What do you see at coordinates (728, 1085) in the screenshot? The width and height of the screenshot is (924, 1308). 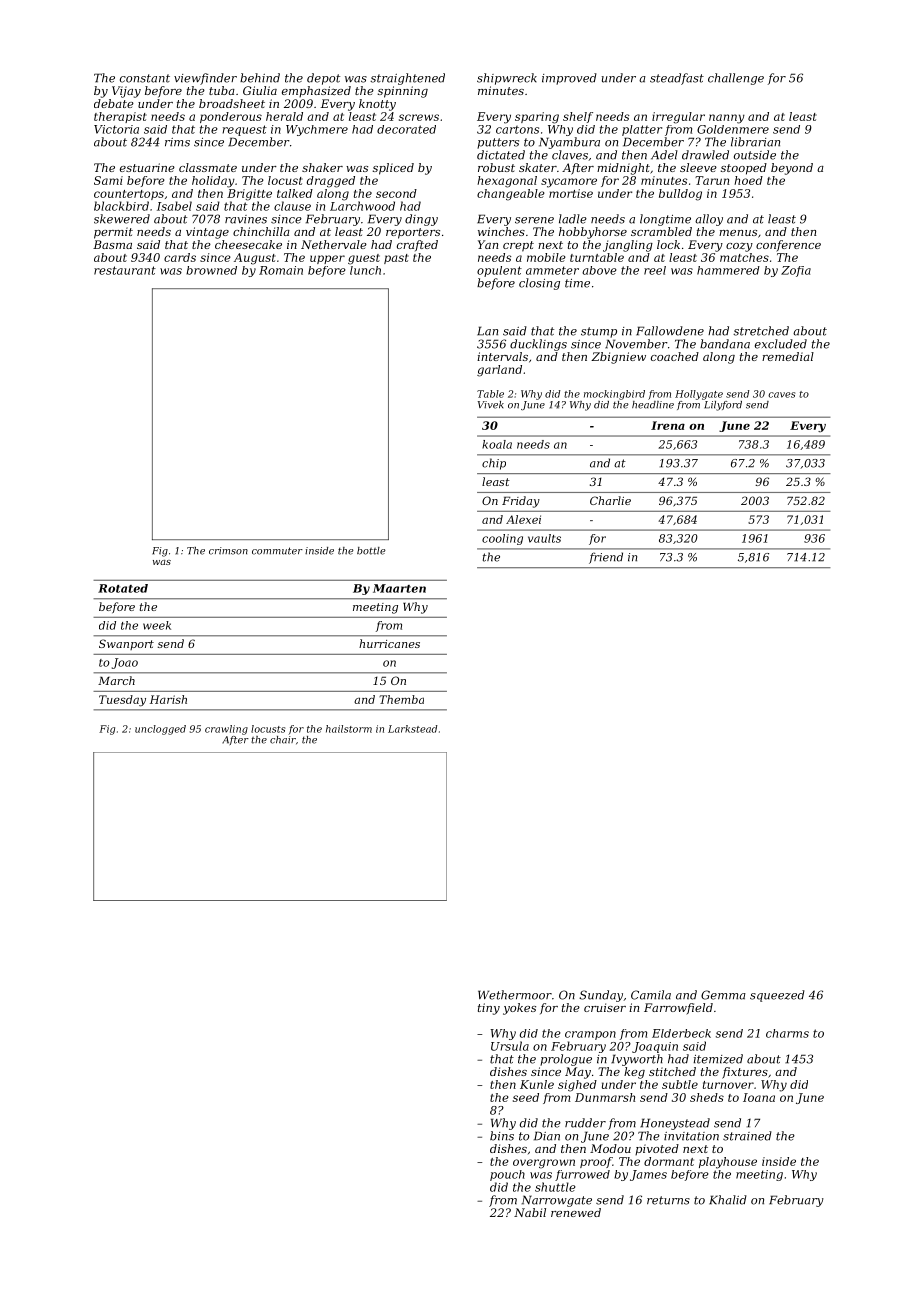 I see `turnover` at bounding box center [728, 1085].
